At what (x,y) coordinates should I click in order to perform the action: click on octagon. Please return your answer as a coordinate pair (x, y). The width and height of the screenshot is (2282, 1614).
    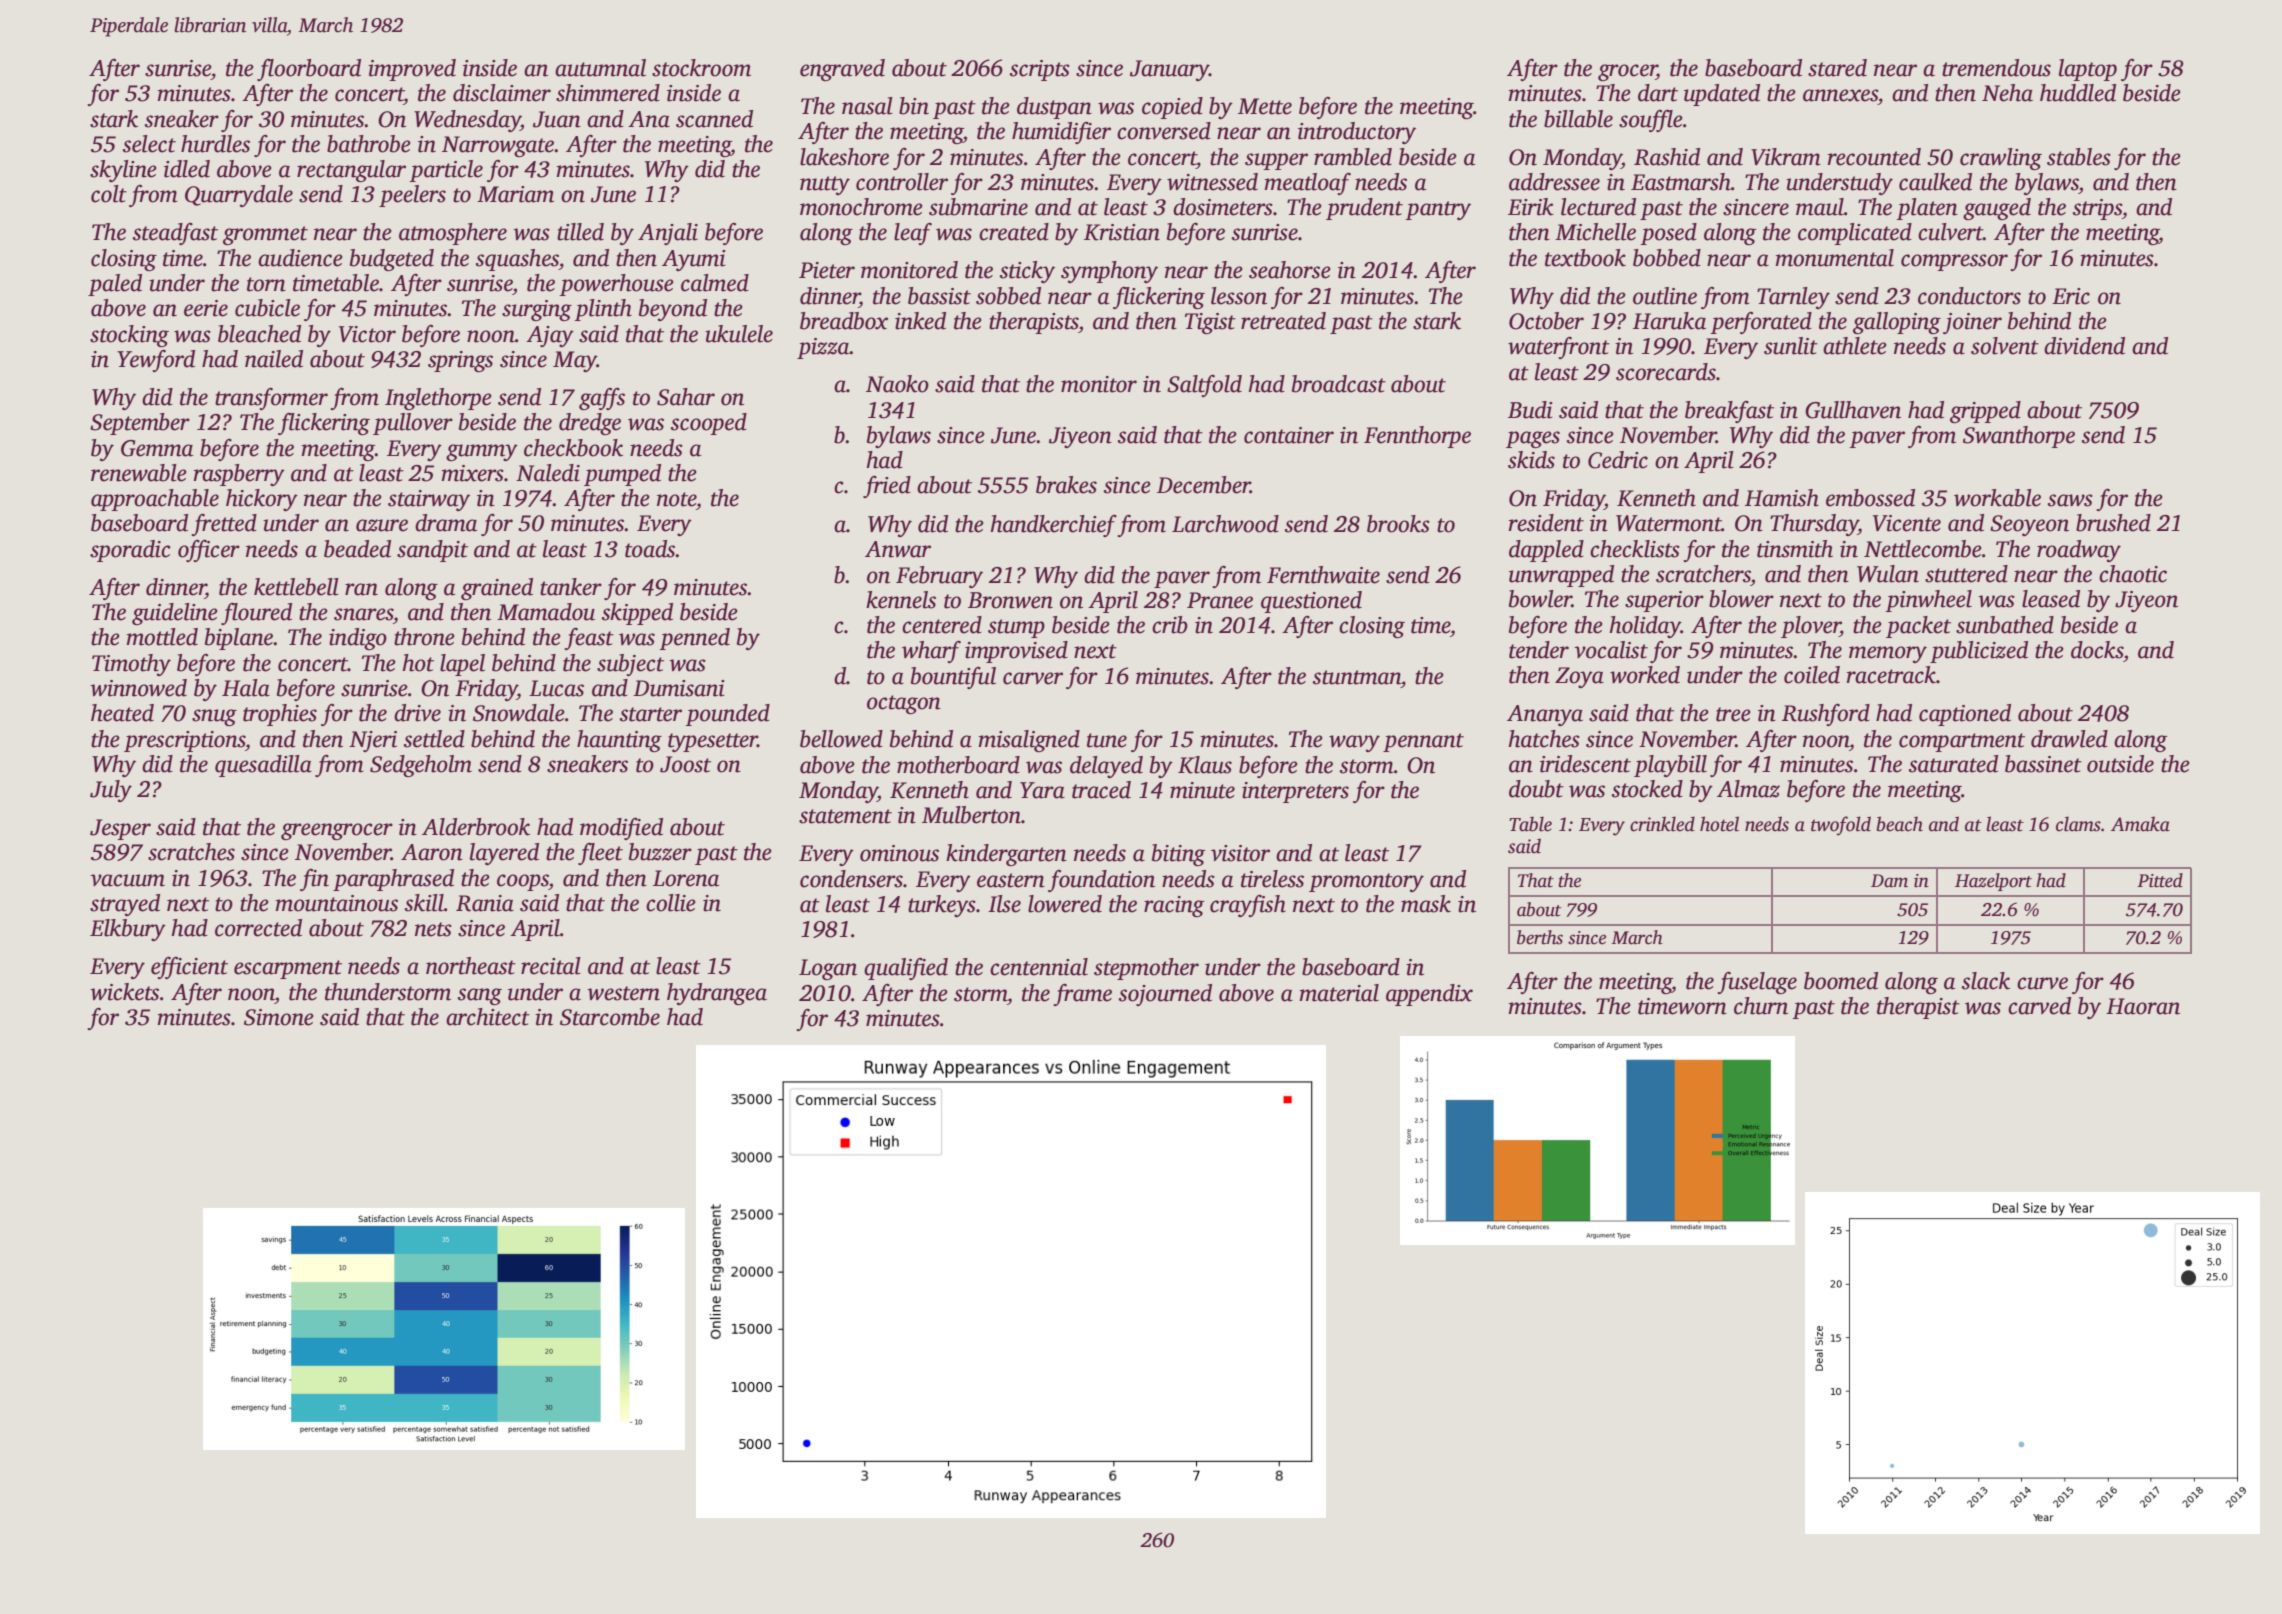
    Looking at the image, I should click on (904, 704).
